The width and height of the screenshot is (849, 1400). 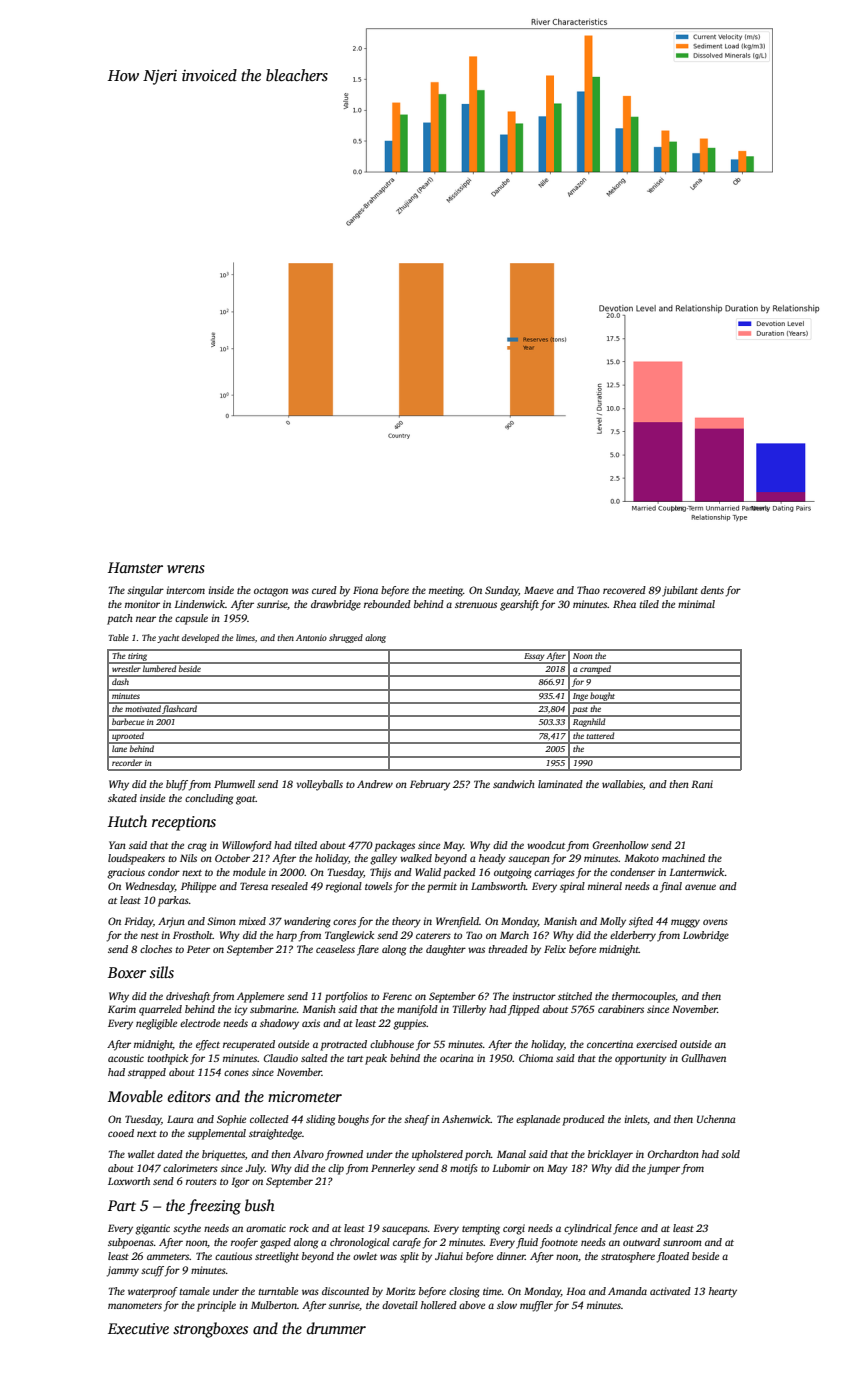 What do you see at coordinates (519, 605) in the screenshot?
I see `gearshift` at bounding box center [519, 605].
